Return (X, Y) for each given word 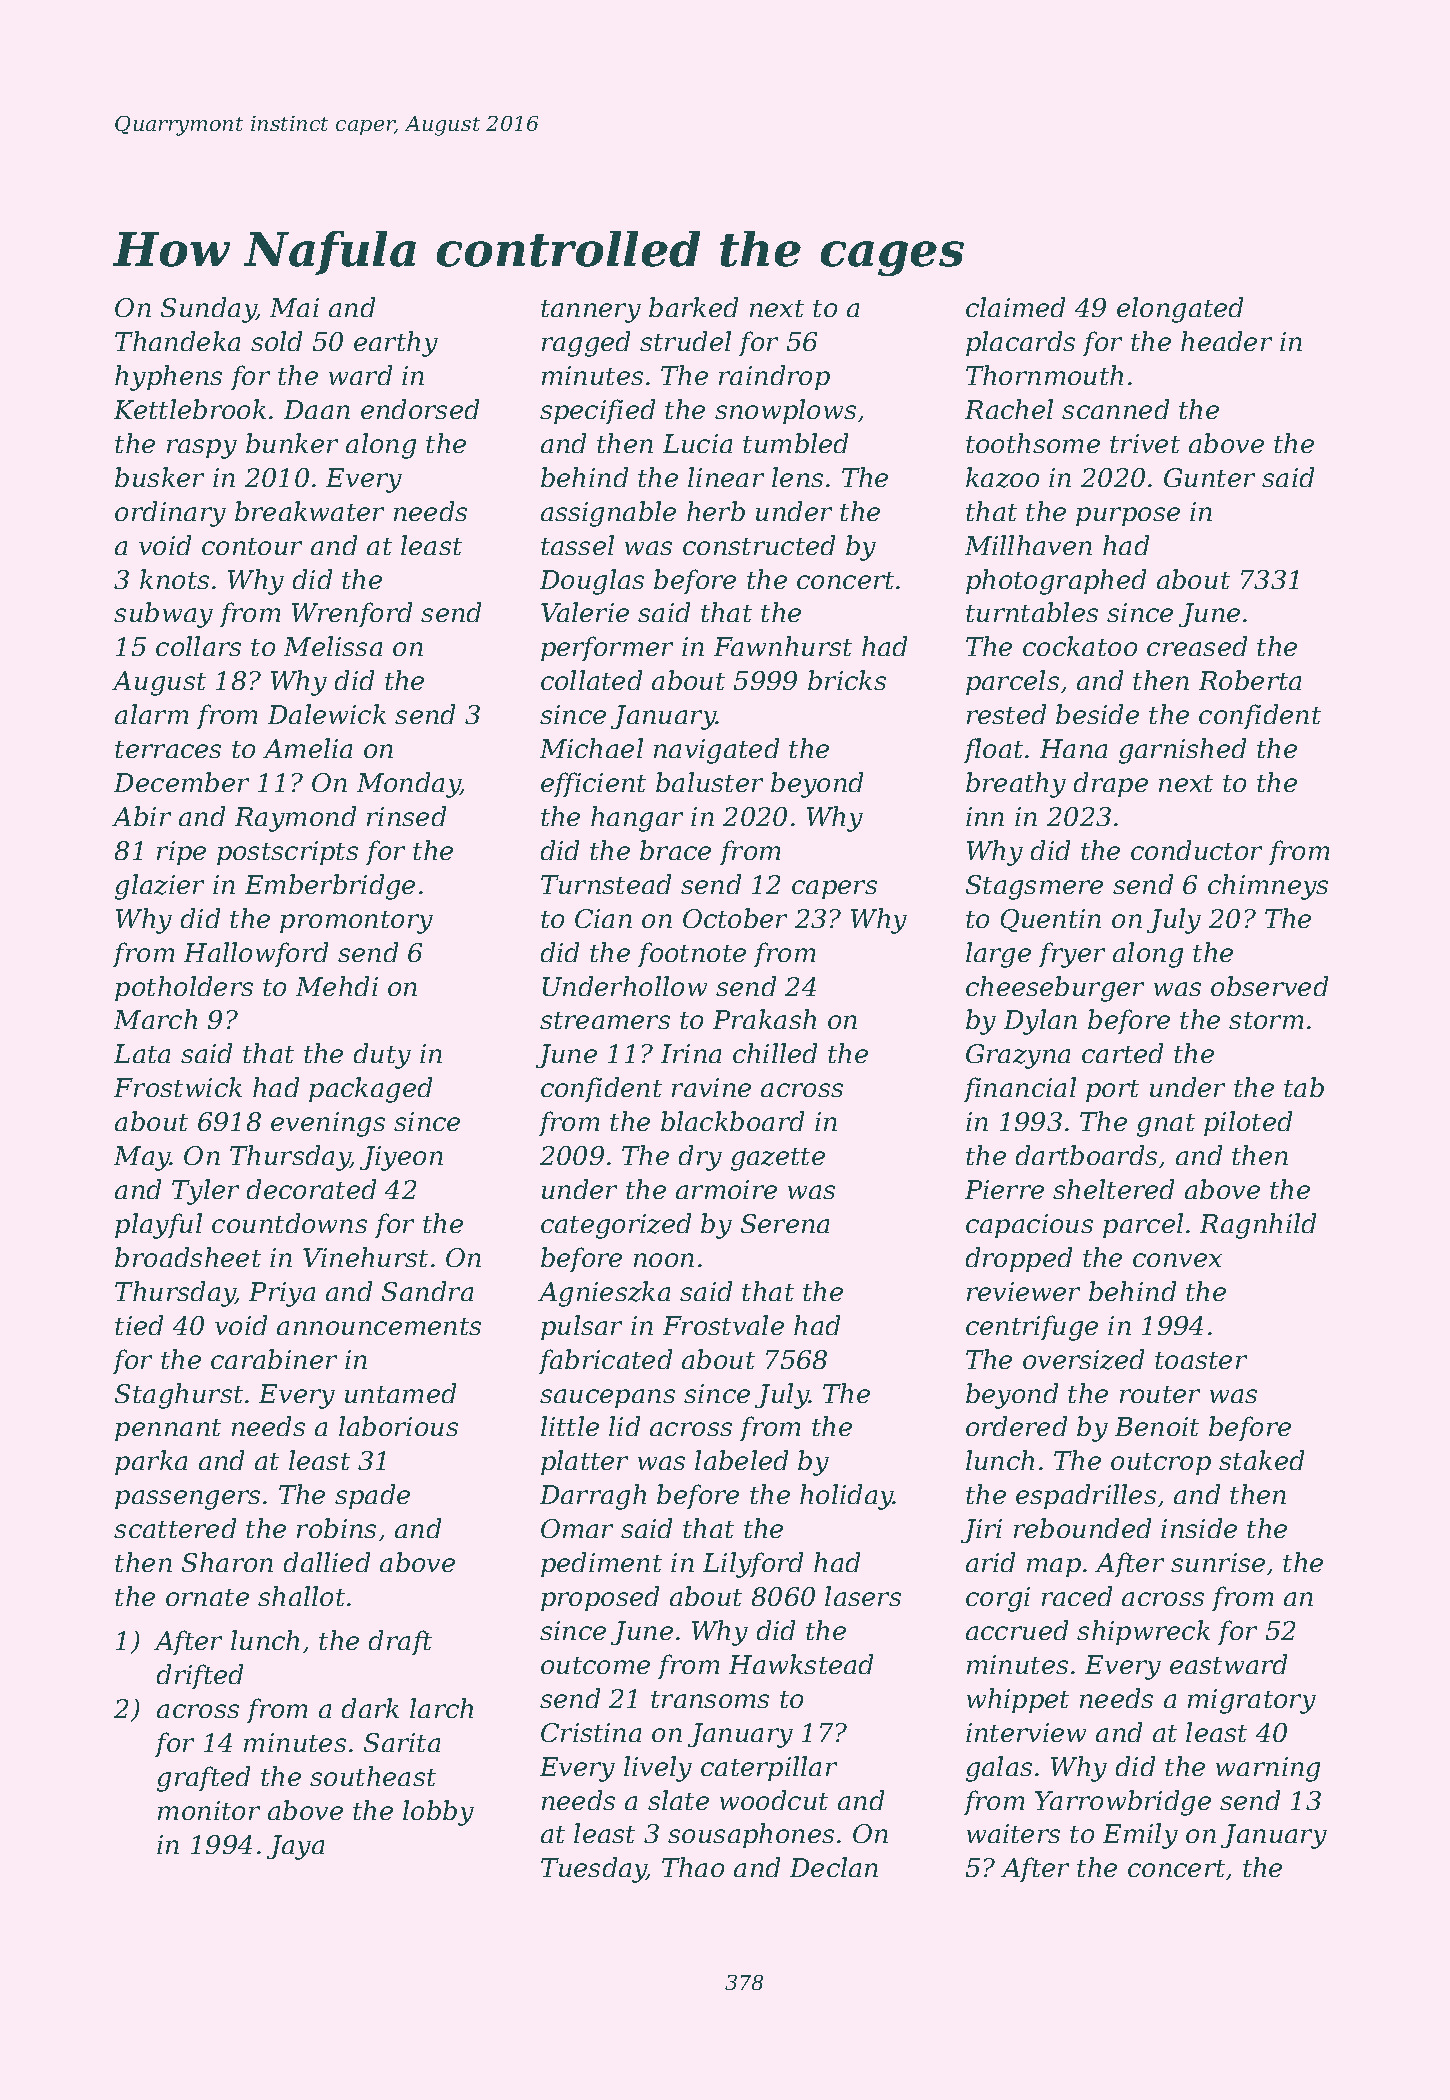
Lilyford (753, 1565)
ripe (181, 853)
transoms (710, 1699)
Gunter (1209, 477)
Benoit (1157, 1426)
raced (1077, 1596)
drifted (200, 1676)
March (155, 1019)
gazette (778, 1159)
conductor (1196, 850)
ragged (586, 344)
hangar (637, 819)
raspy (202, 449)
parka (151, 1462)
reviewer (1023, 1291)
